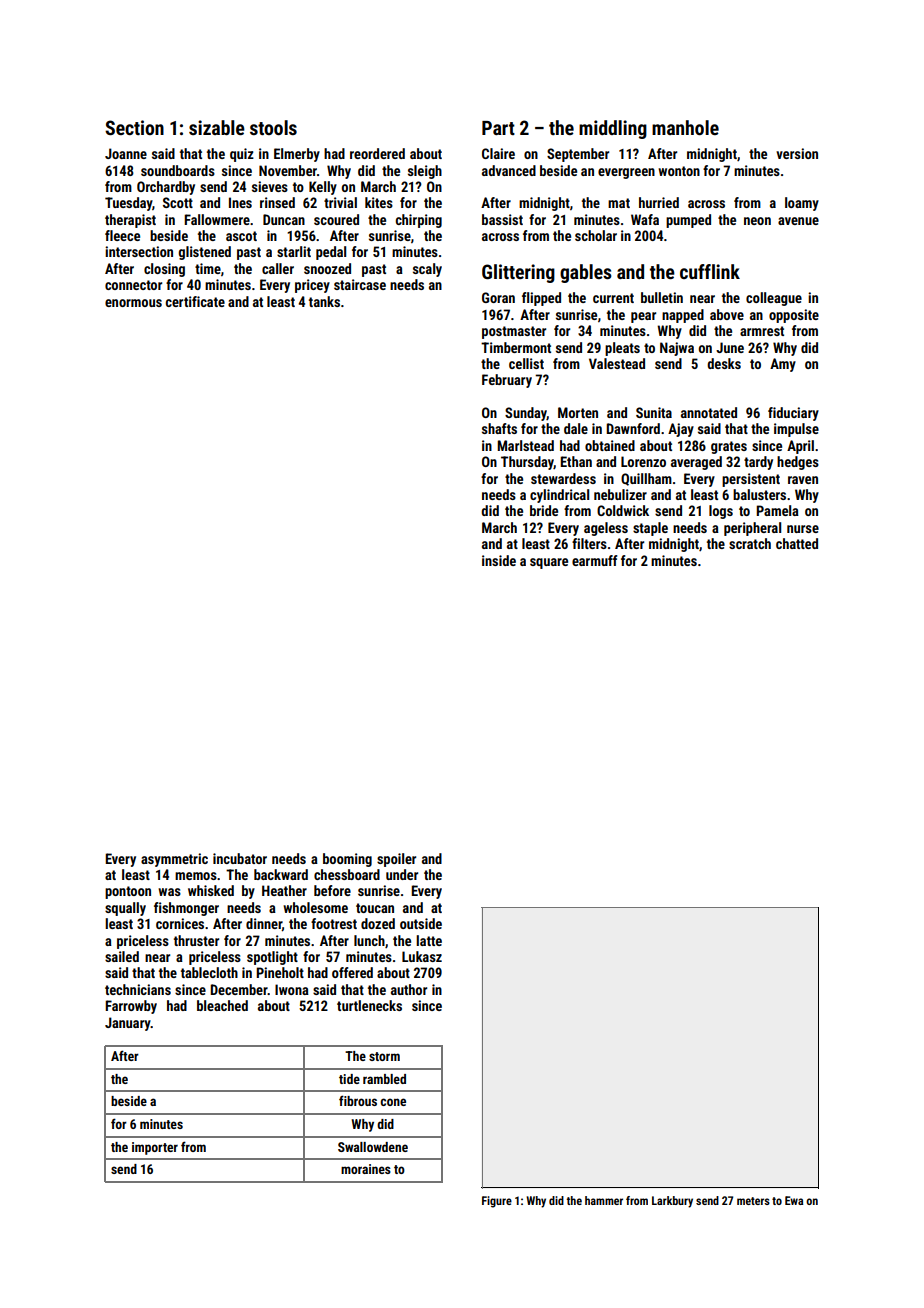 The image size is (924, 1308). What do you see at coordinates (753, 1201) in the screenshot?
I see `meters` at bounding box center [753, 1201].
